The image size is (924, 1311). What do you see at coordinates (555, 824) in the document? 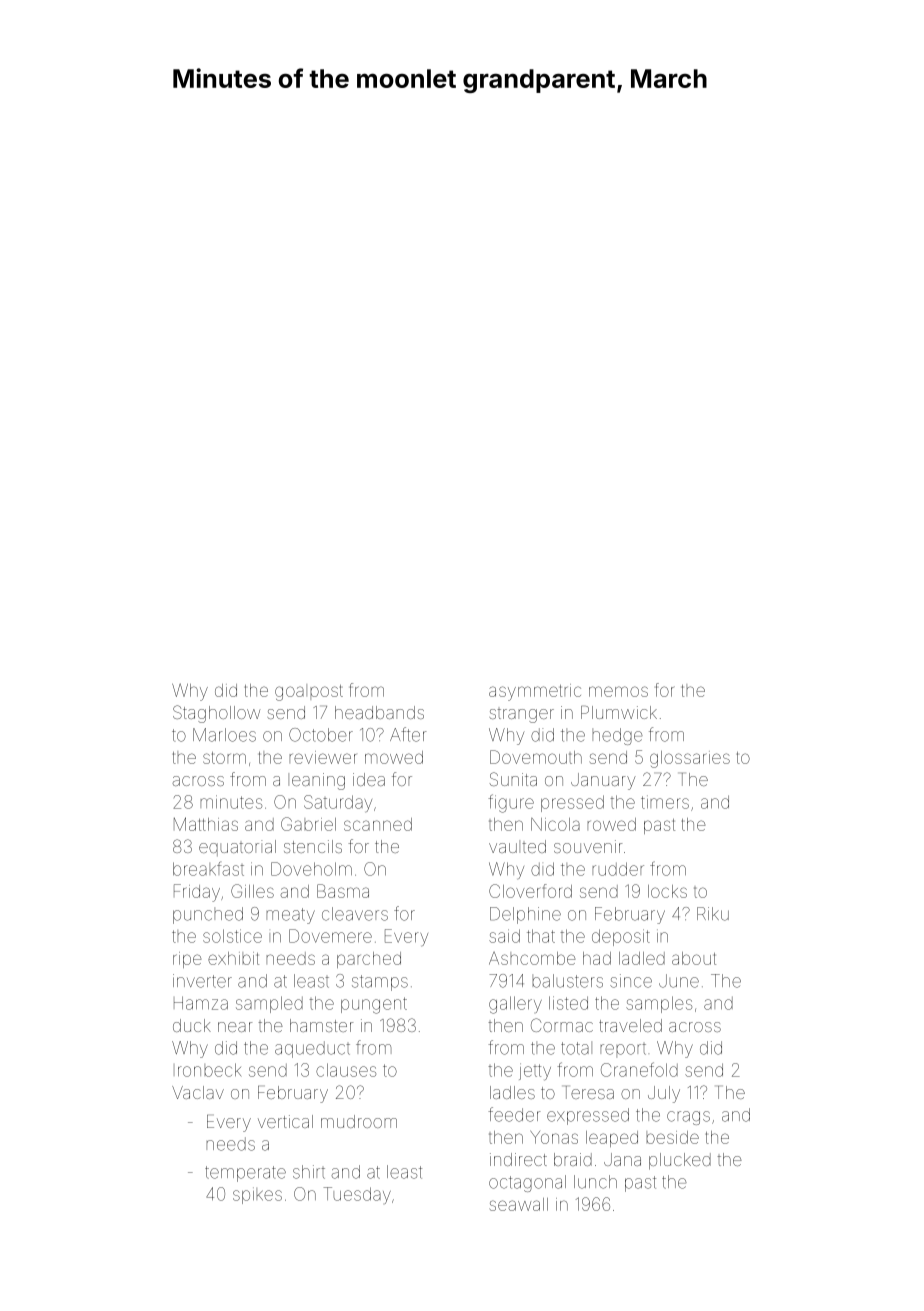
I see `Nicola` at bounding box center [555, 824].
